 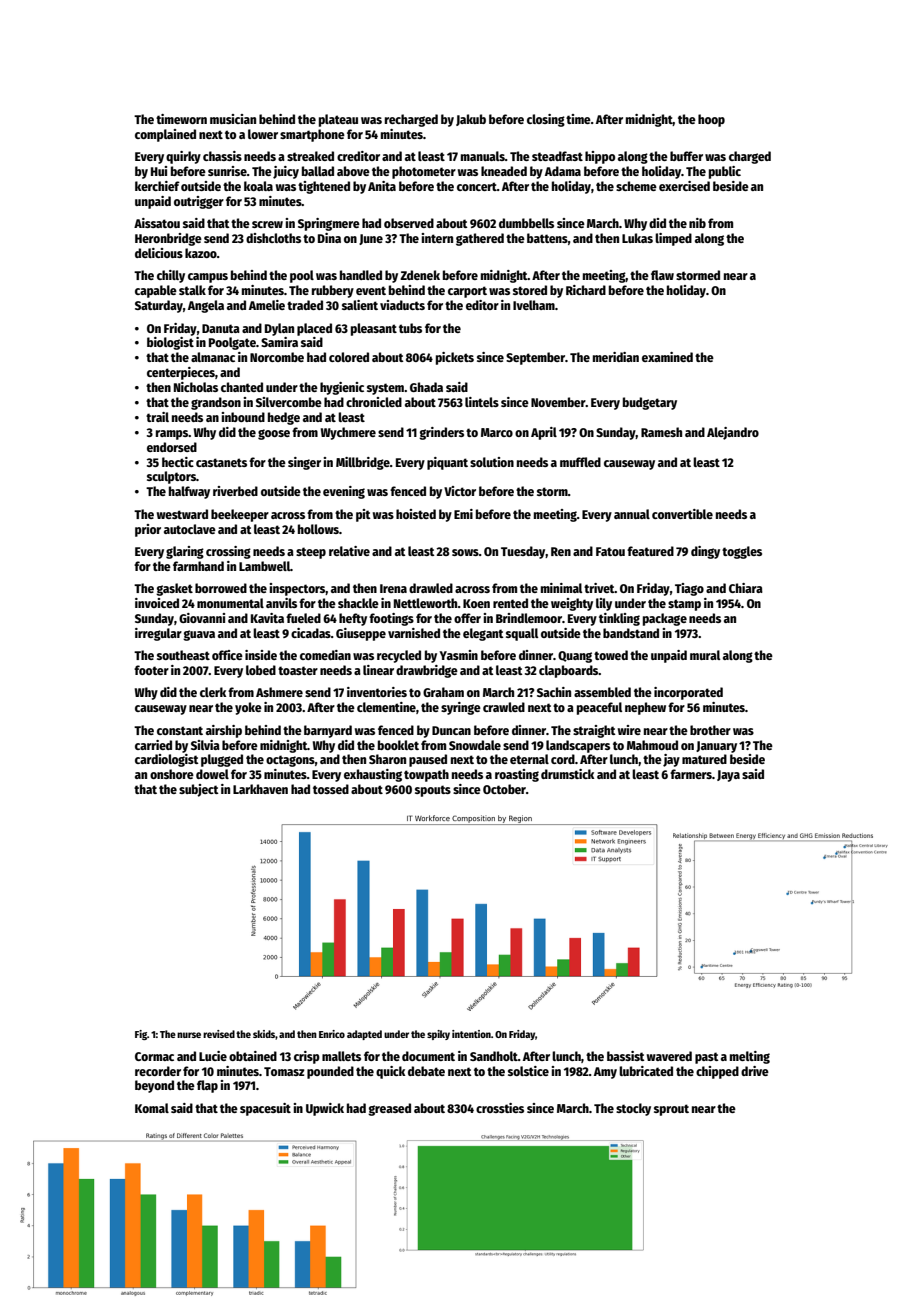 What do you see at coordinates (697, 223) in the image?
I see `nib` at bounding box center [697, 223].
